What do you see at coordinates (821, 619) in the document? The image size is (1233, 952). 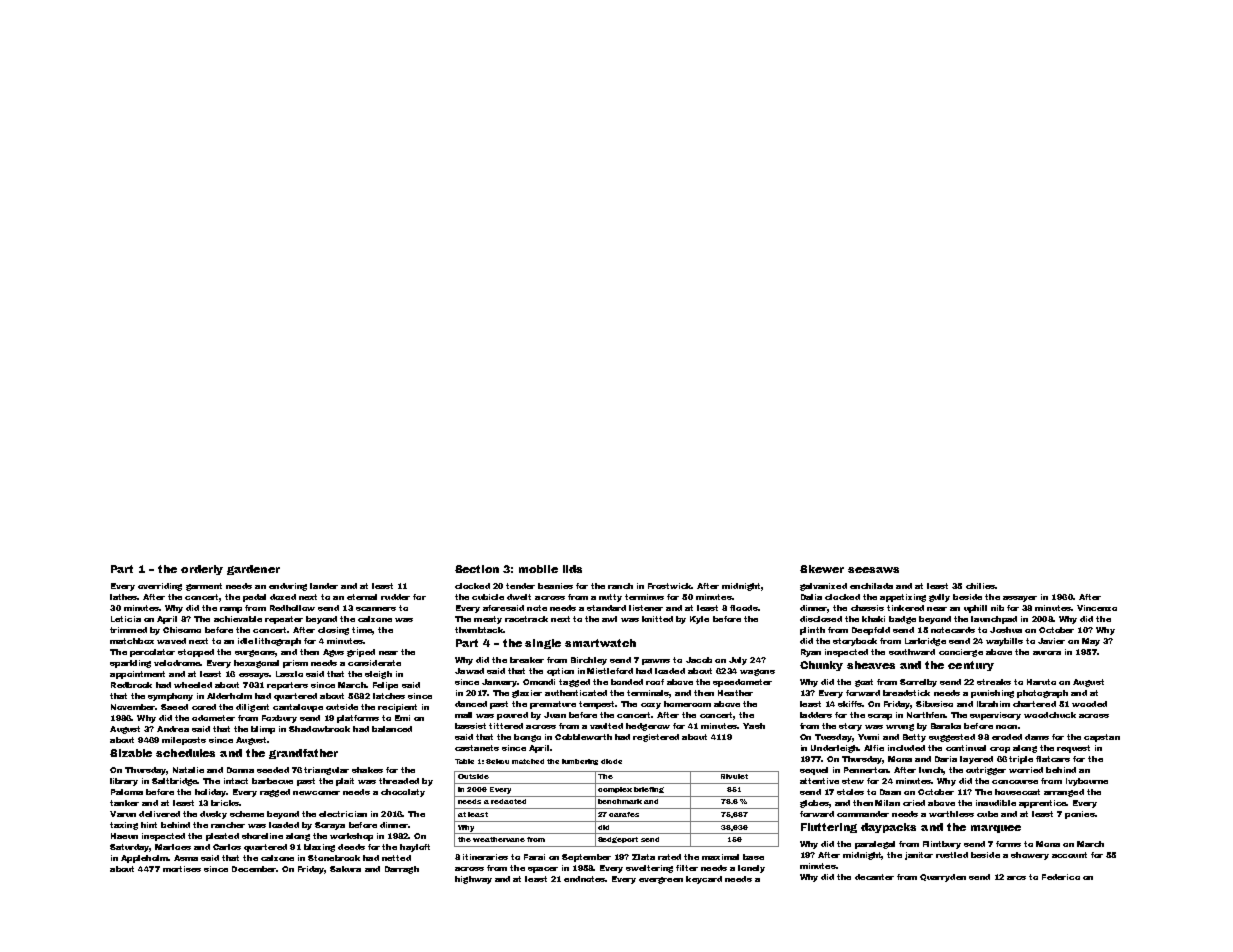 I see `disclosed` at bounding box center [821, 619].
